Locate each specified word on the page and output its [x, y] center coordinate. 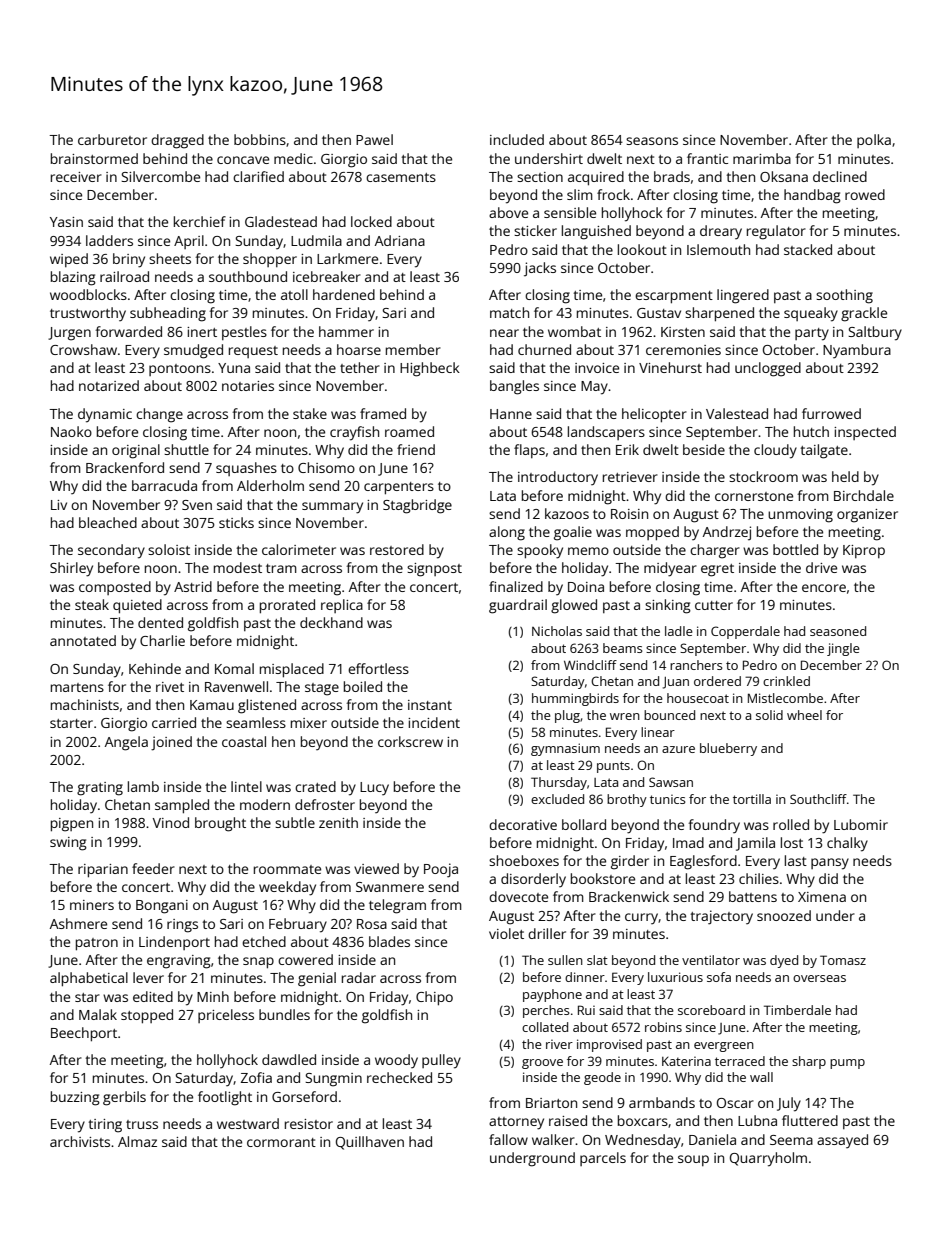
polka [874, 141]
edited [153, 996]
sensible [570, 212]
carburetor [112, 139]
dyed [784, 961]
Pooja [441, 870]
